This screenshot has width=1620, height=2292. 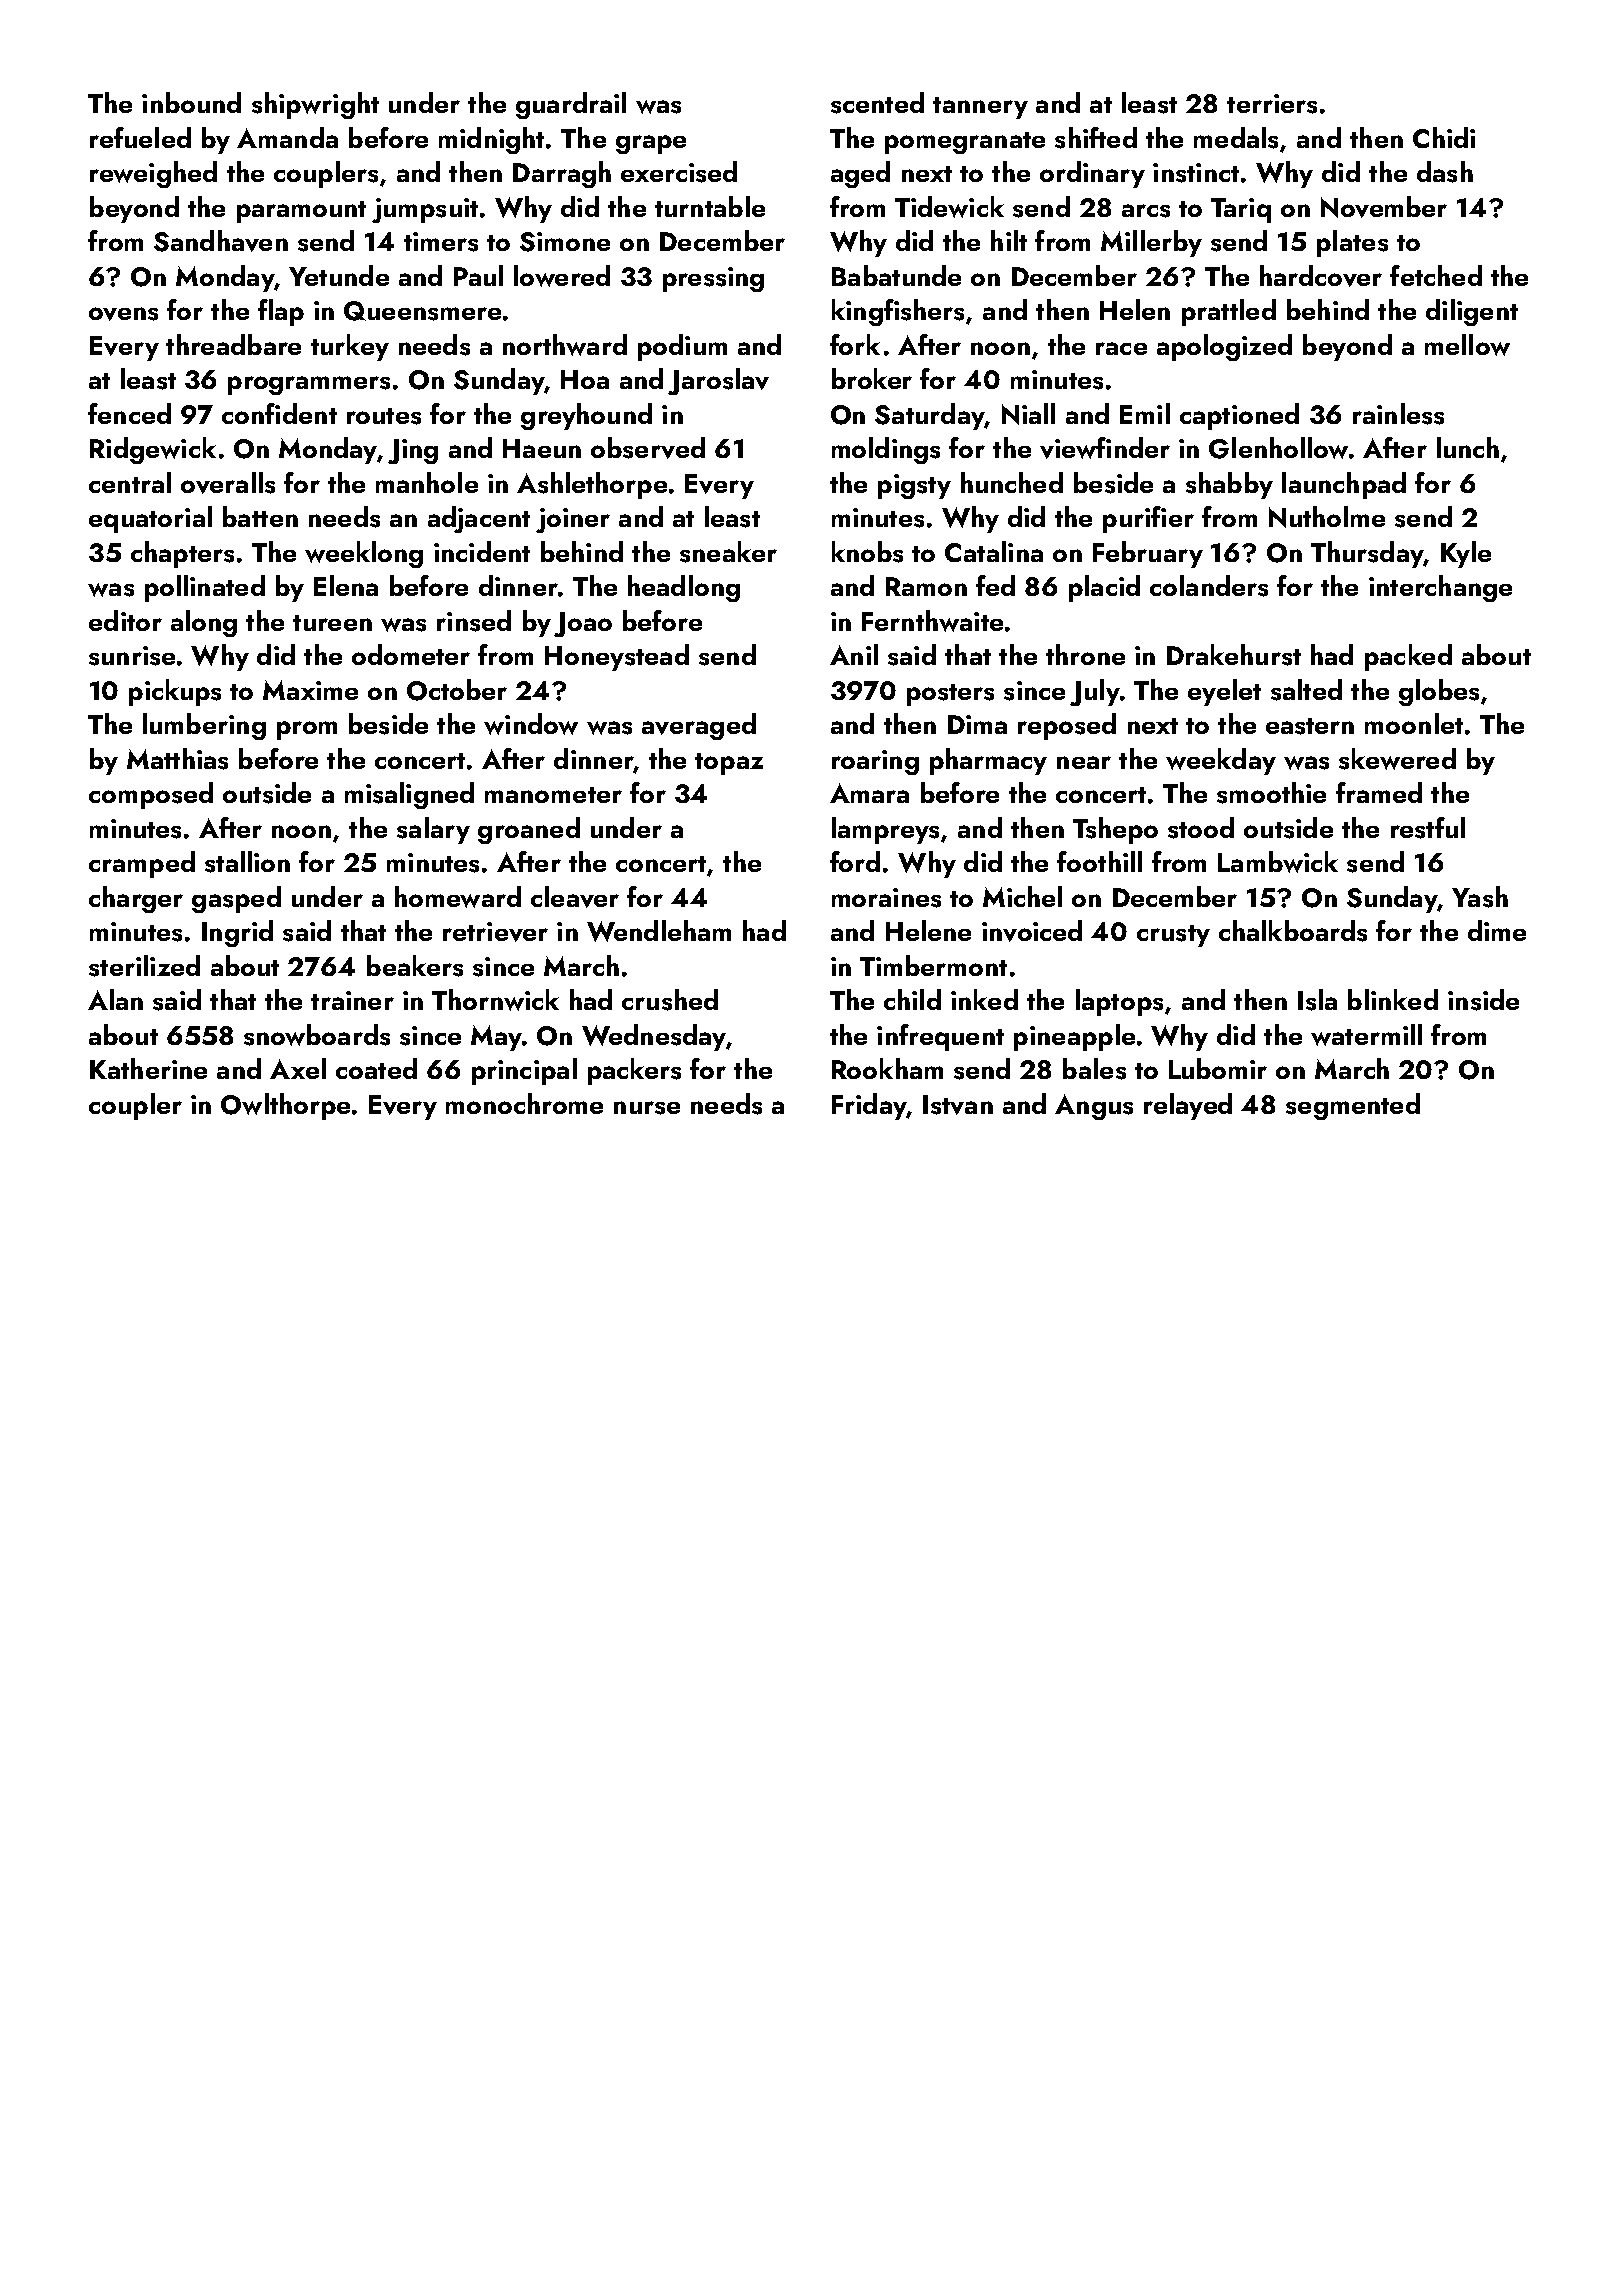 I want to click on Alan, so click(x=115, y=999).
